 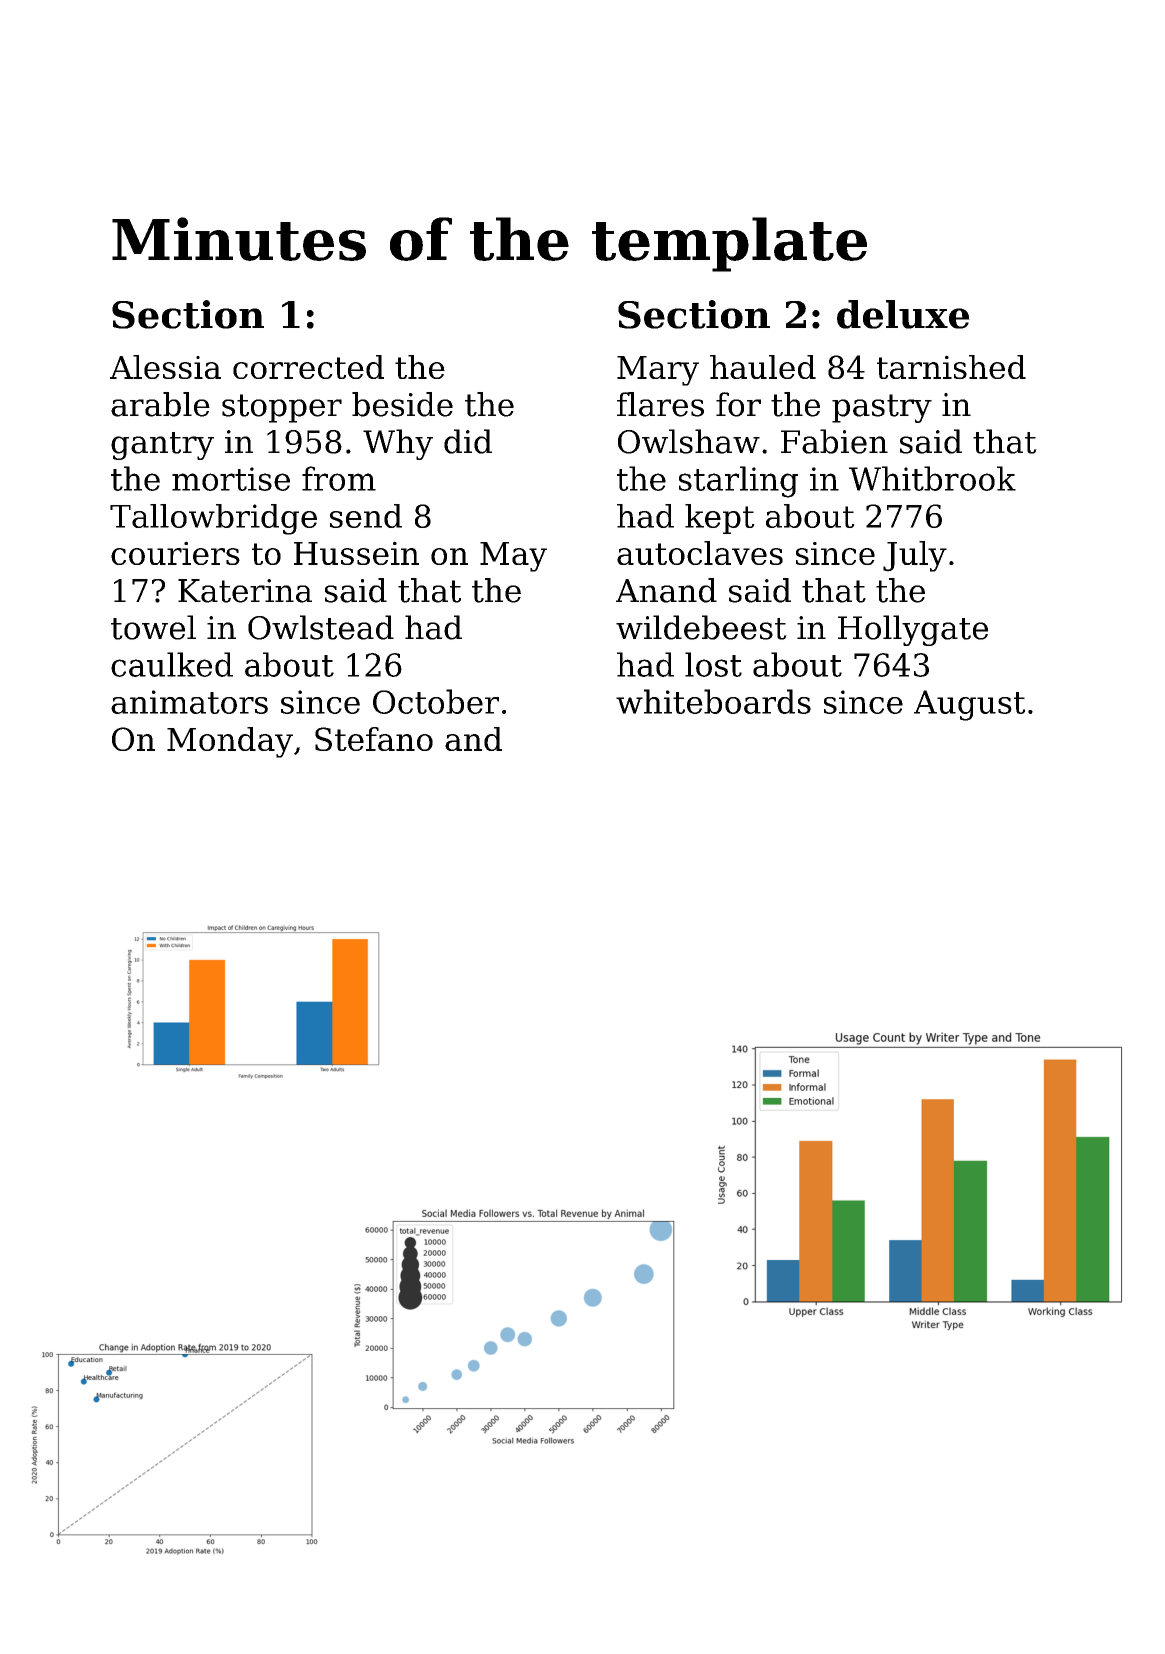 What do you see at coordinates (162, 446) in the image?
I see `gantry` at bounding box center [162, 446].
